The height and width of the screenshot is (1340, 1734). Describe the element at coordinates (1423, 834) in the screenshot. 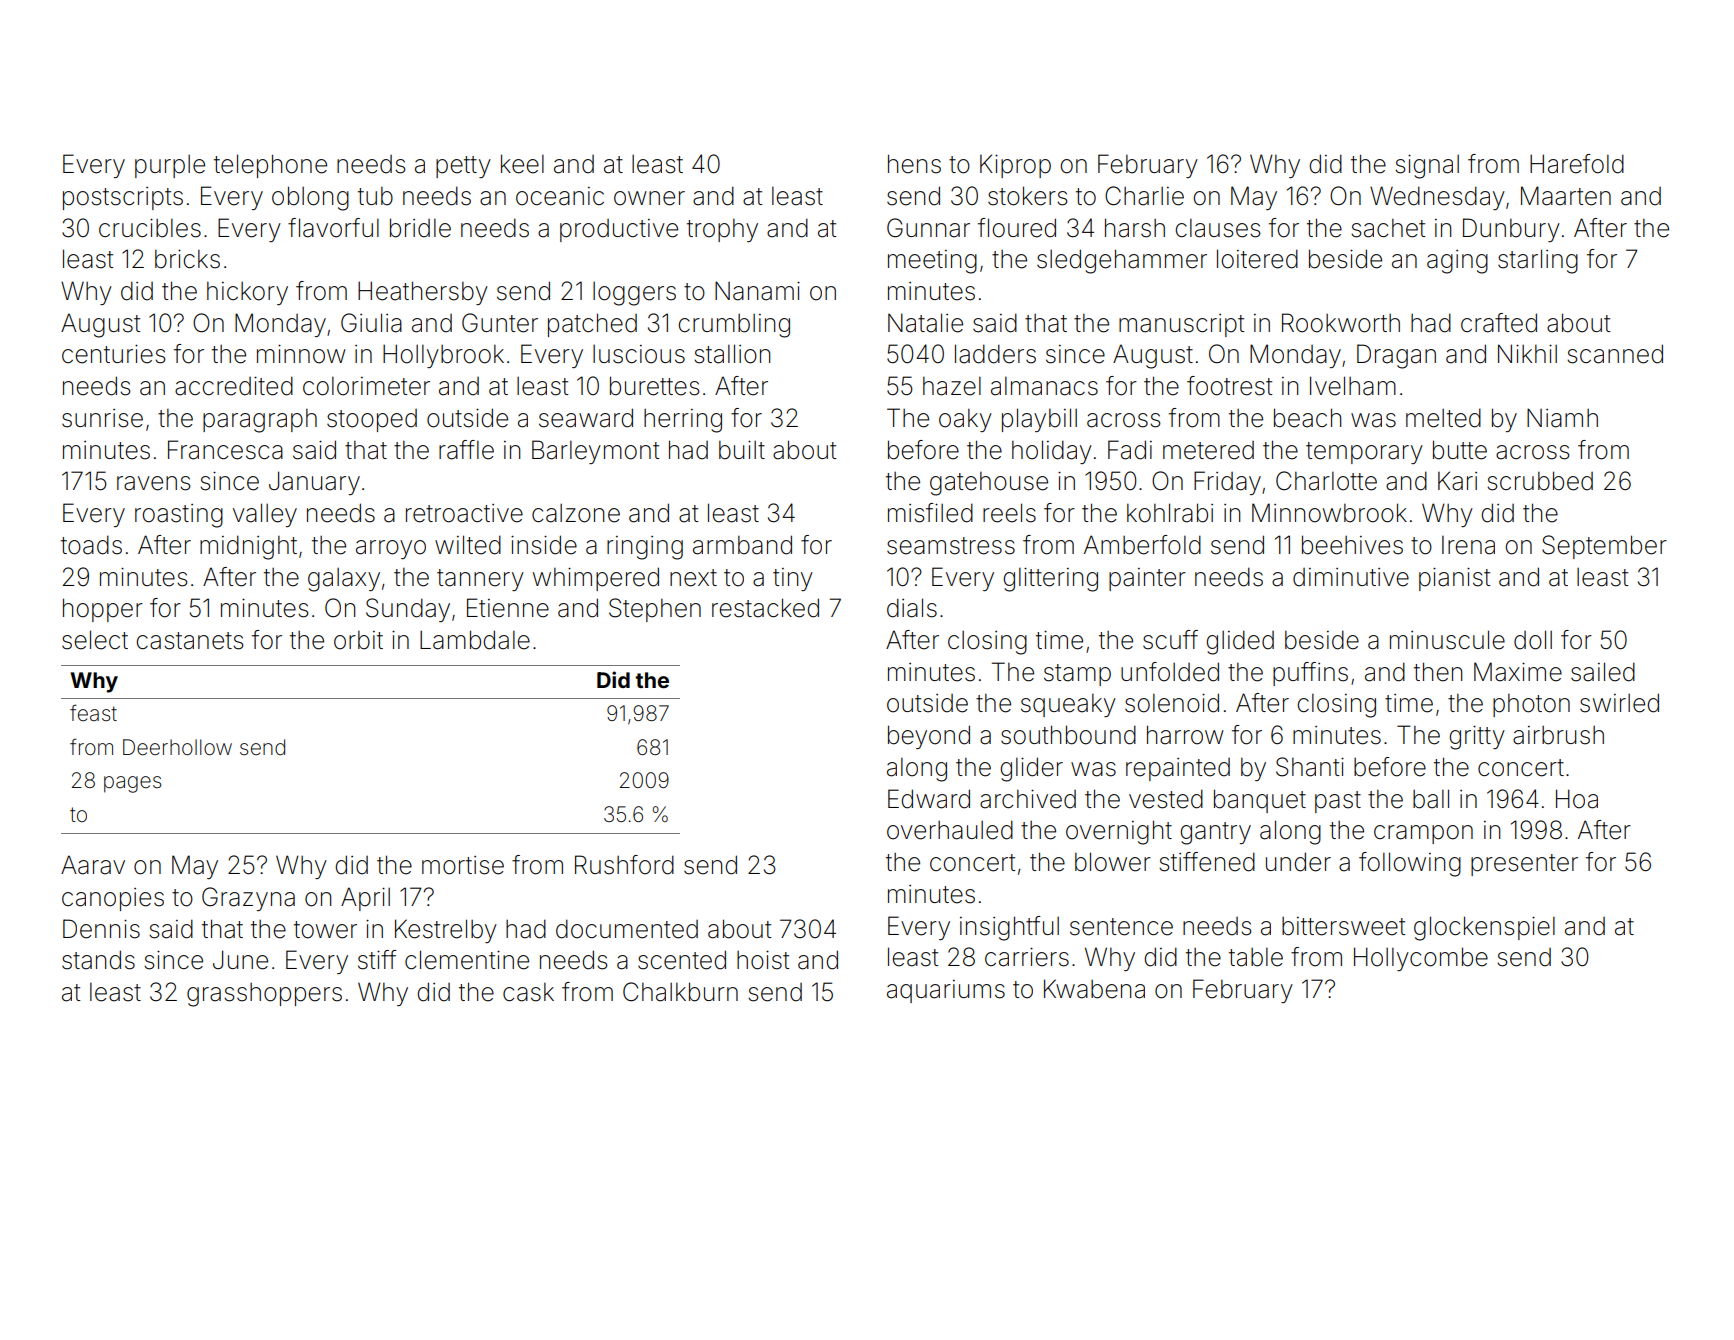

I see `crampon` at that location.
